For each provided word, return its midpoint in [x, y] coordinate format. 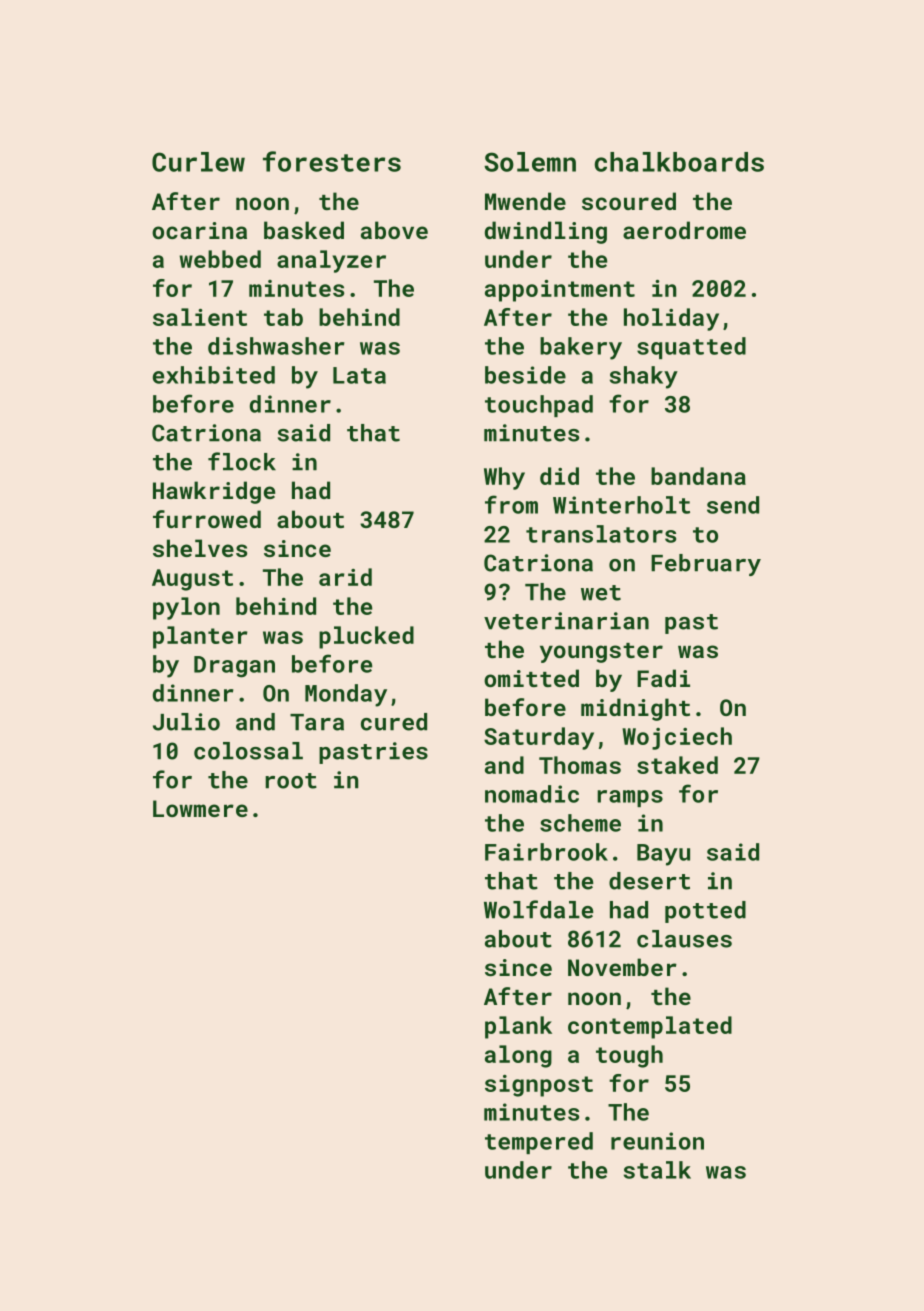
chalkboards [679, 162]
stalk [657, 1170]
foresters [332, 161]
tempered [539, 1143]
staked [677, 765]
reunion [657, 1141]
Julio [186, 722]
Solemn [530, 162]
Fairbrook [546, 852]
